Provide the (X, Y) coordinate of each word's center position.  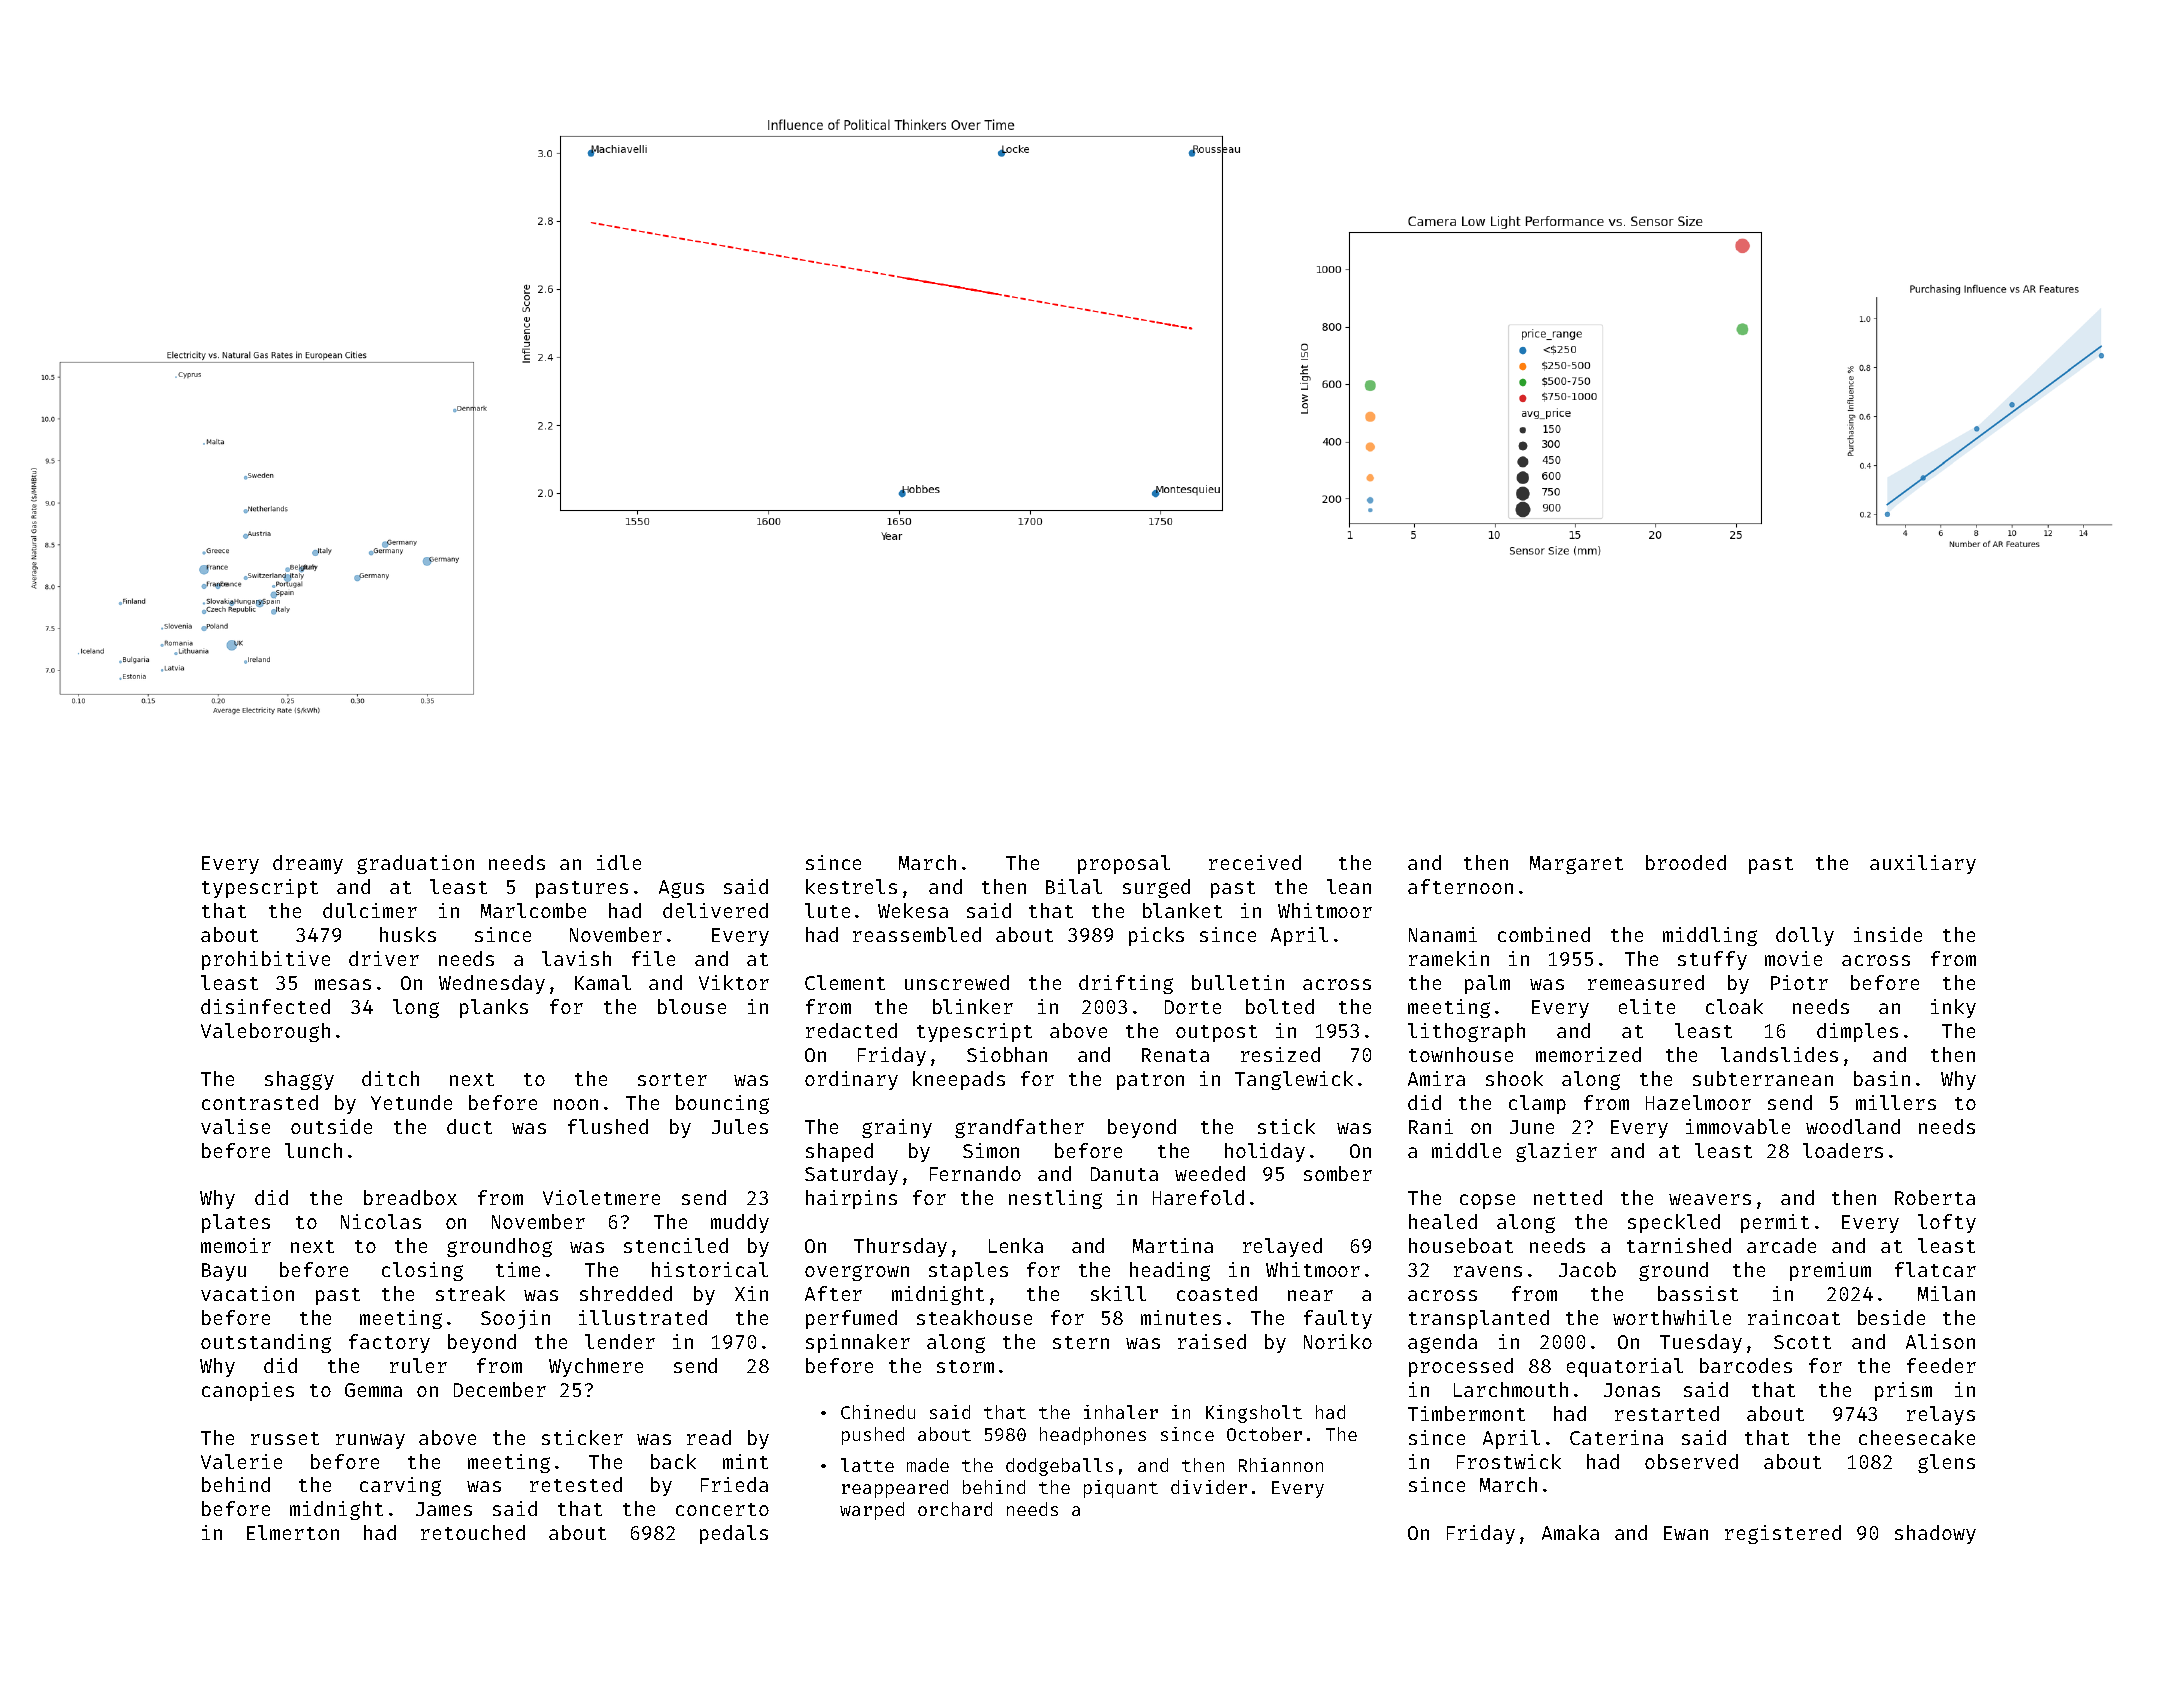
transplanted (1479, 1319)
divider (1209, 1487)
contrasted (260, 1102)
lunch (313, 1150)
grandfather (1019, 1128)
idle (619, 862)
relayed (1282, 1247)
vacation (247, 1293)
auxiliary (1923, 864)
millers (1896, 1102)
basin (1882, 1078)
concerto (722, 1509)
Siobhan (1007, 1054)
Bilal (1074, 886)
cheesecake (1917, 1437)
